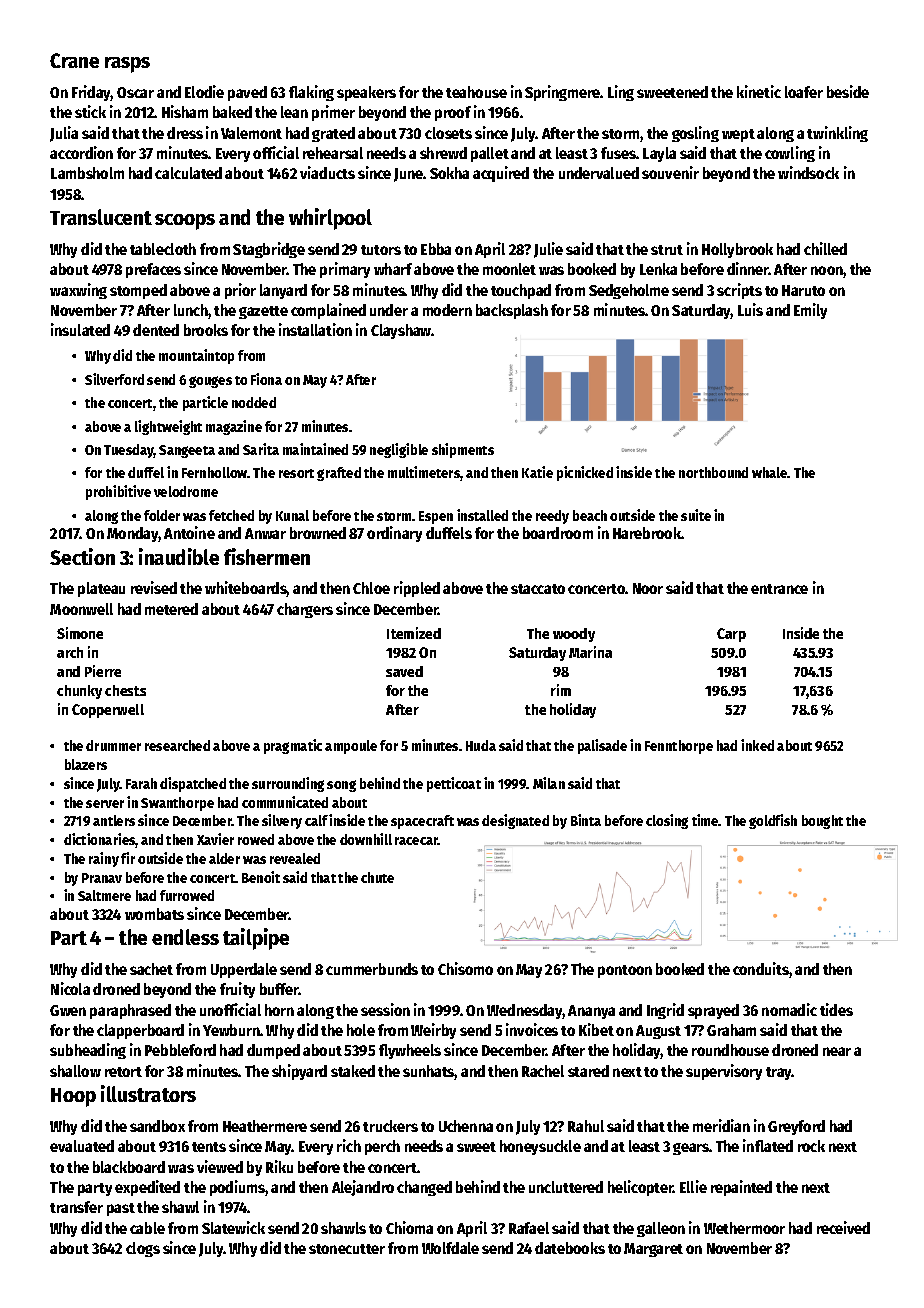 The height and width of the page is (1308, 924). Describe the element at coordinates (127, 65) in the page. I see `rasps` at that location.
